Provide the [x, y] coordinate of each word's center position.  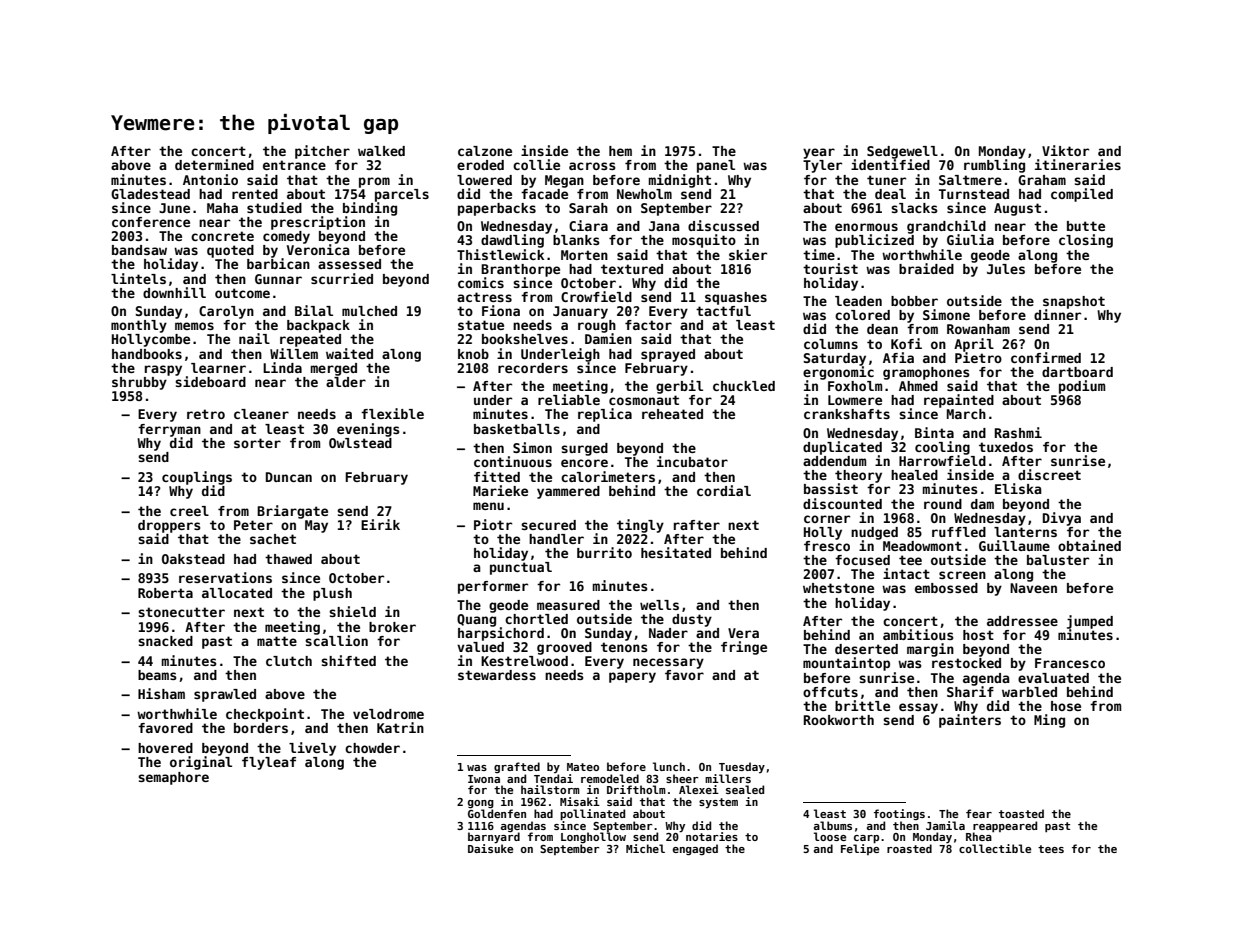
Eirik [380, 524]
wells [659, 605]
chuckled [744, 386]
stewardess [497, 675]
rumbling [994, 166]
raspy [163, 370]
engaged [695, 849]
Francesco [1070, 663]
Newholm [644, 194]
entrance [294, 165]
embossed [946, 588]
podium [1082, 387]
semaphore [173, 778]
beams [157, 675]
